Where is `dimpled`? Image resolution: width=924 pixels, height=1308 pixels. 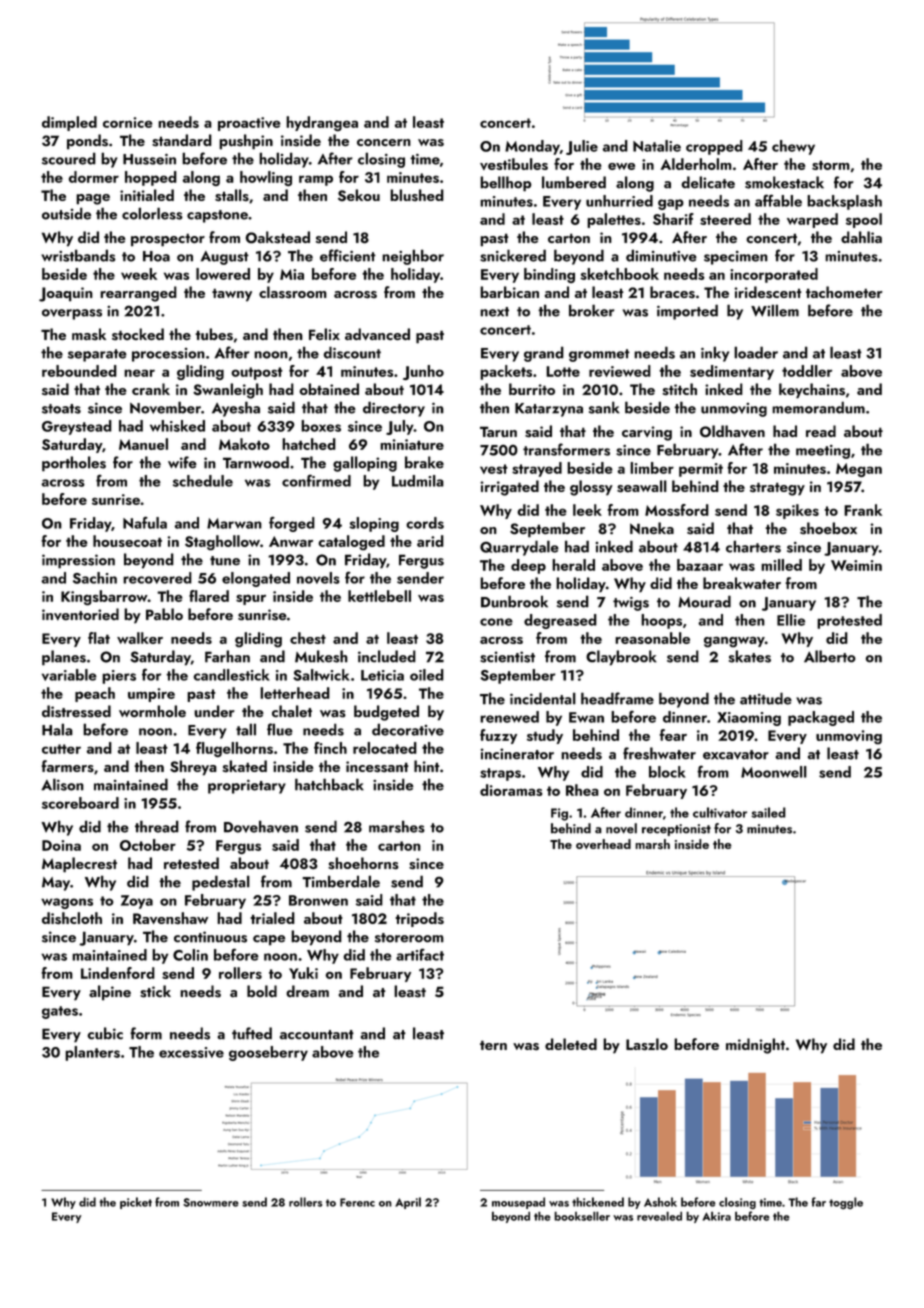 dimpled is located at coordinates (69, 123).
